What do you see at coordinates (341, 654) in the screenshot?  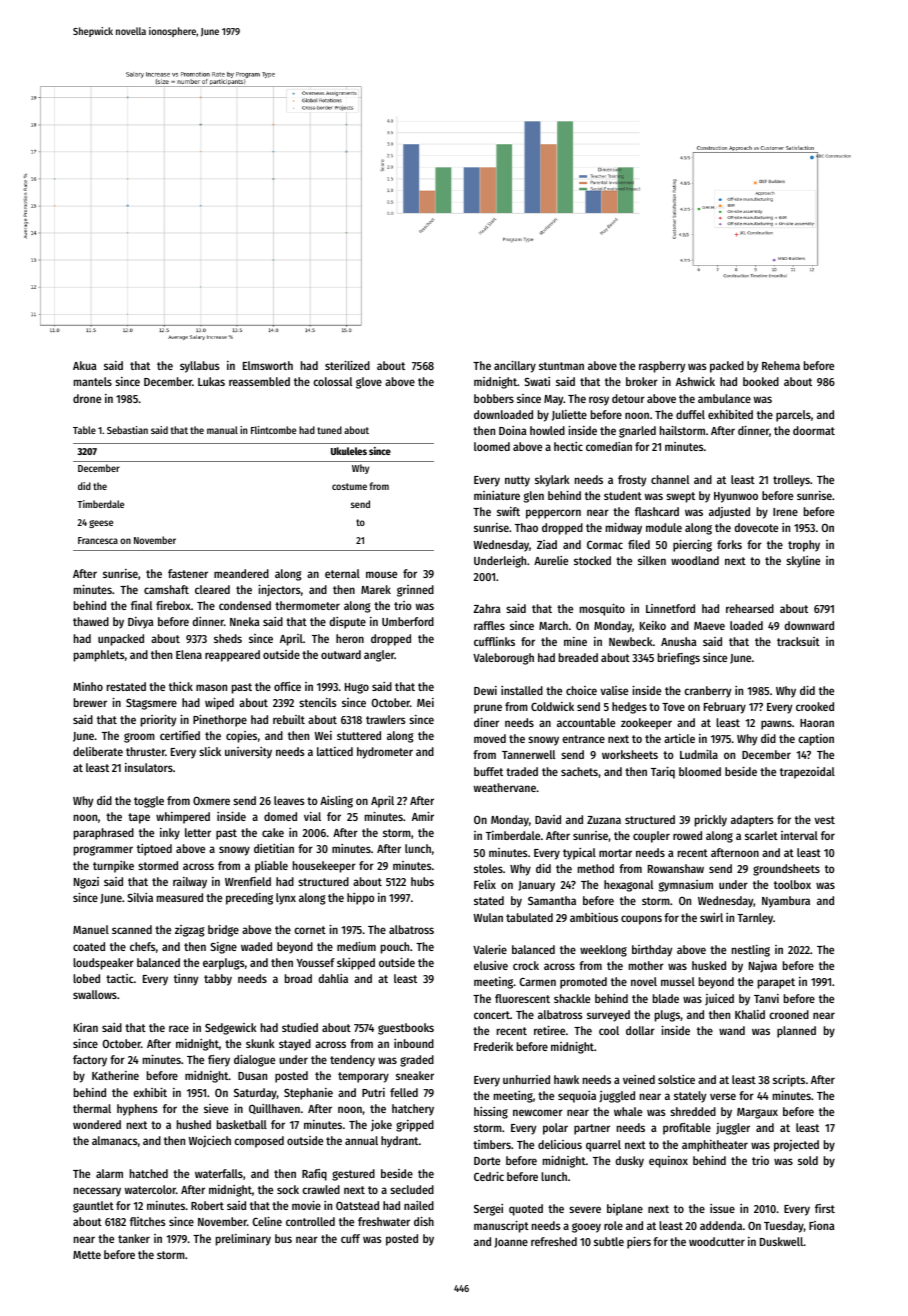 I see `outward` at bounding box center [341, 654].
